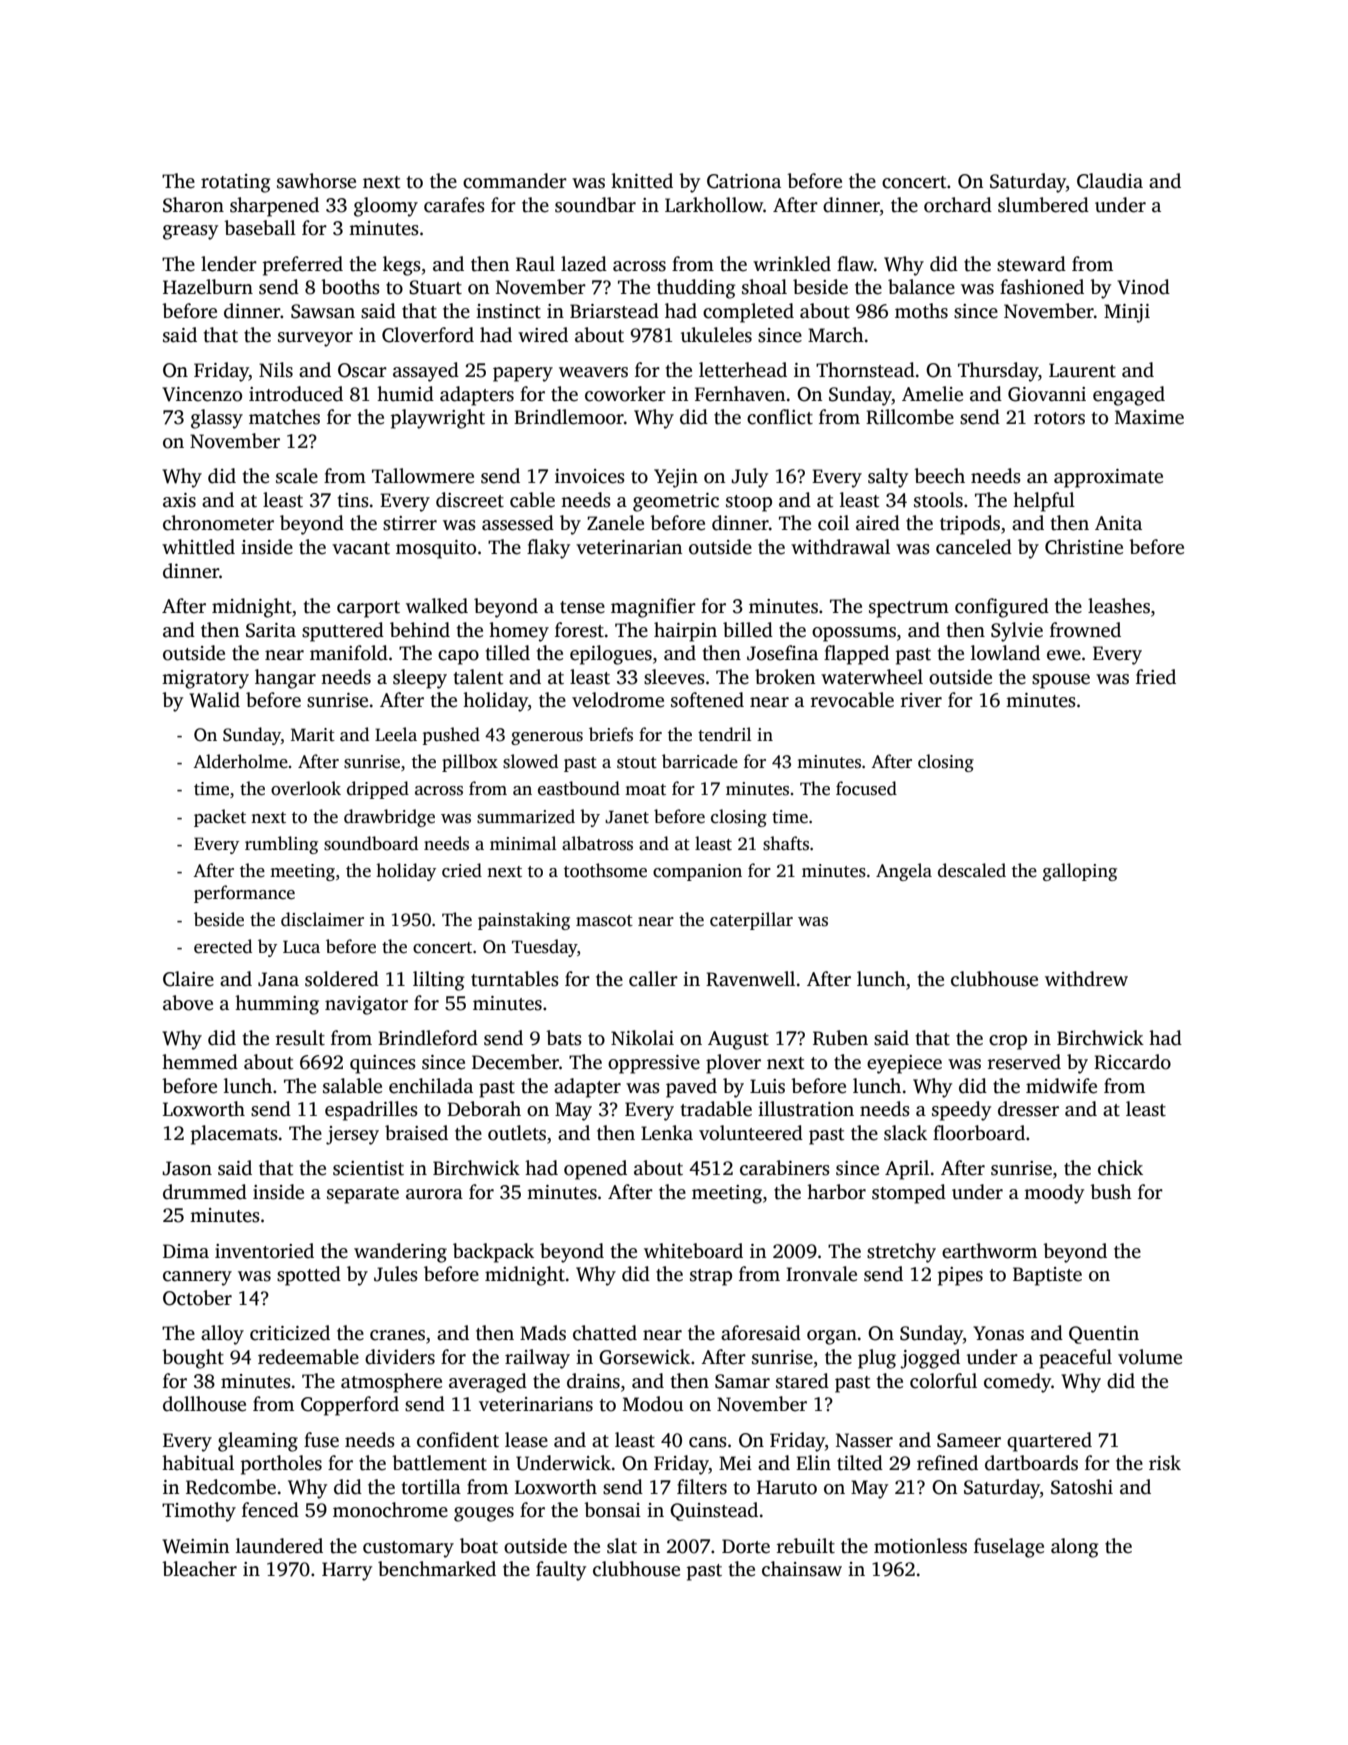  I want to click on peaceful, so click(1075, 1359).
